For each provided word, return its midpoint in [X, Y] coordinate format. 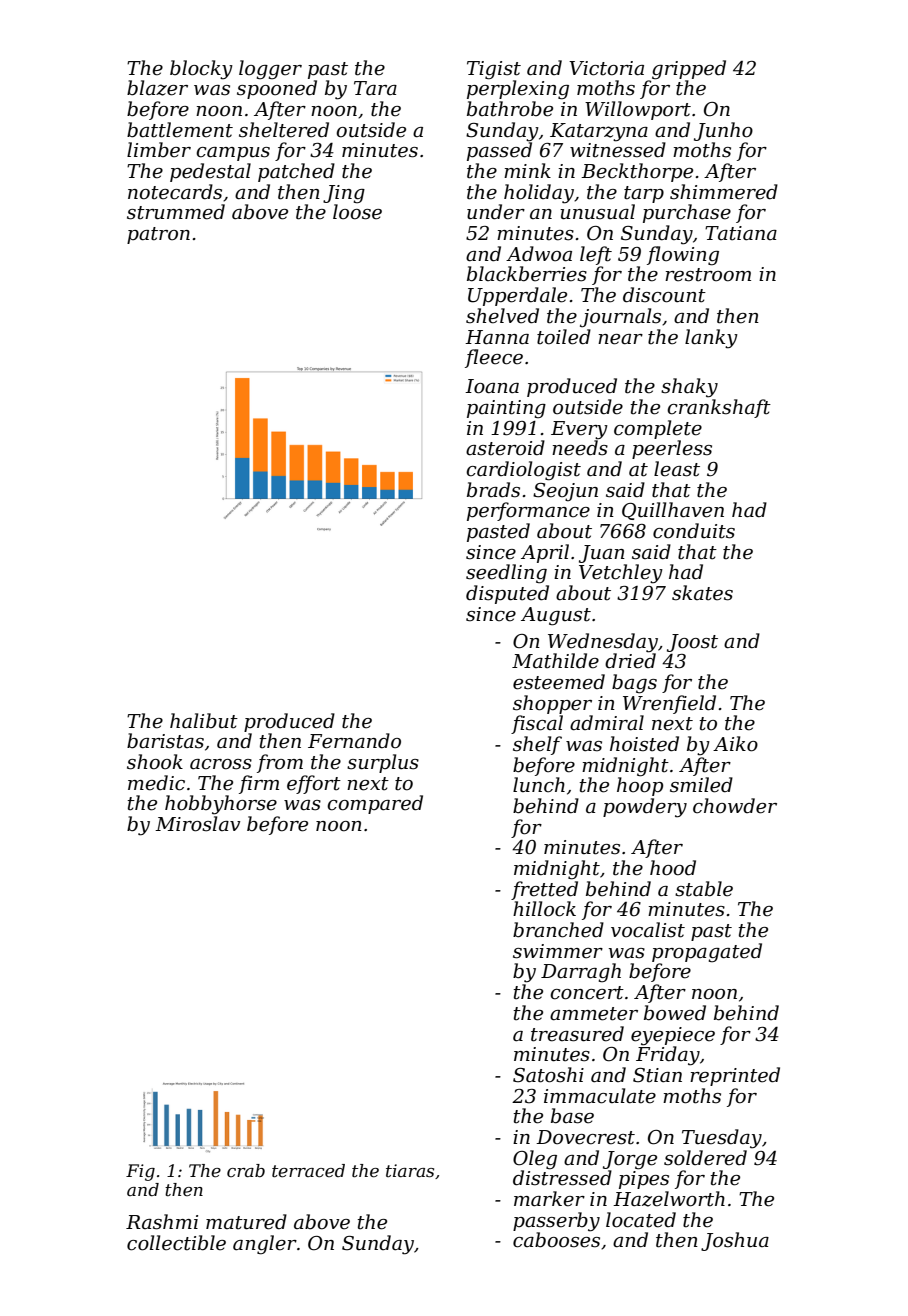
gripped [689, 70]
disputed [507, 594]
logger [270, 69]
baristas [165, 741]
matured [246, 1222]
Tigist [494, 70]
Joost [692, 643]
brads [493, 490]
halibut [204, 721]
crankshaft [719, 408]
